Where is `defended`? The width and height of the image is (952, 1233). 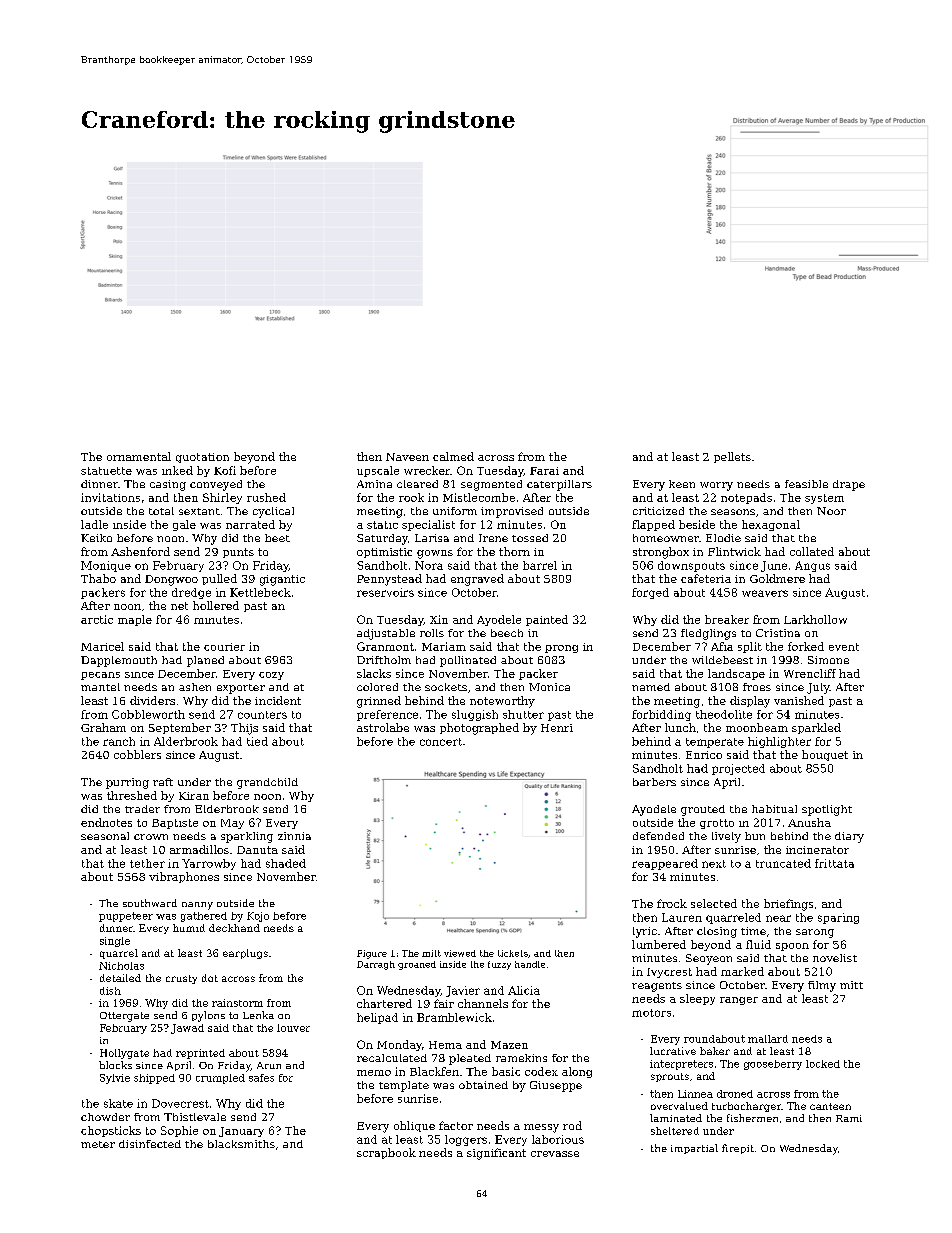
defended is located at coordinates (658, 836).
